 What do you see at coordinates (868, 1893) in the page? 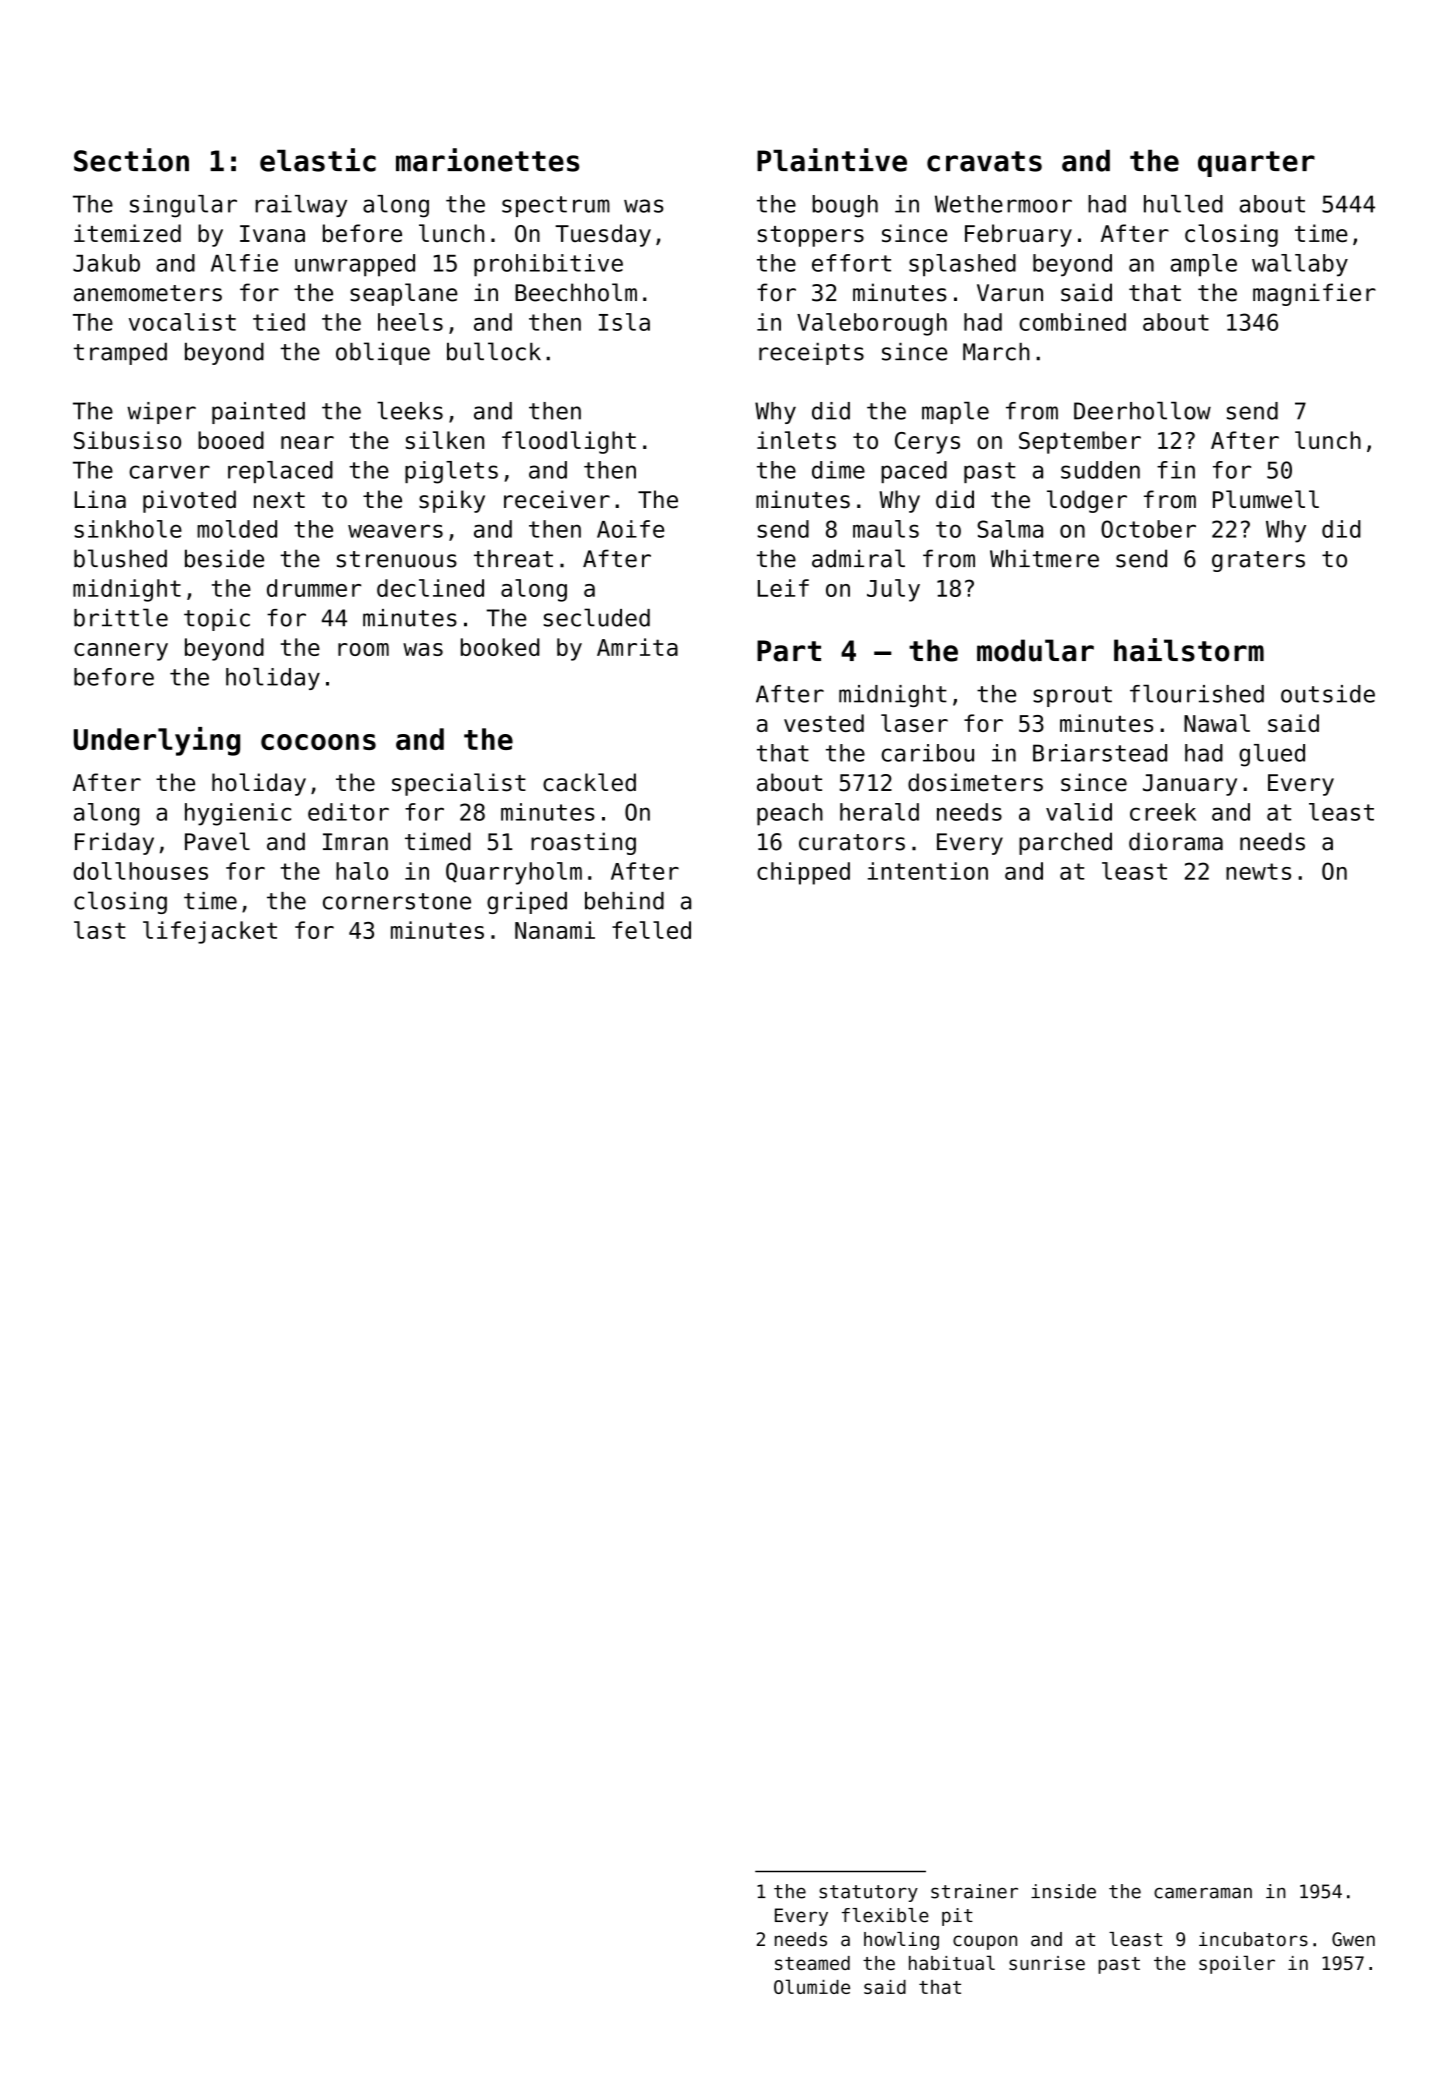
I see `statutory` at bounding box center [868, 1893].
